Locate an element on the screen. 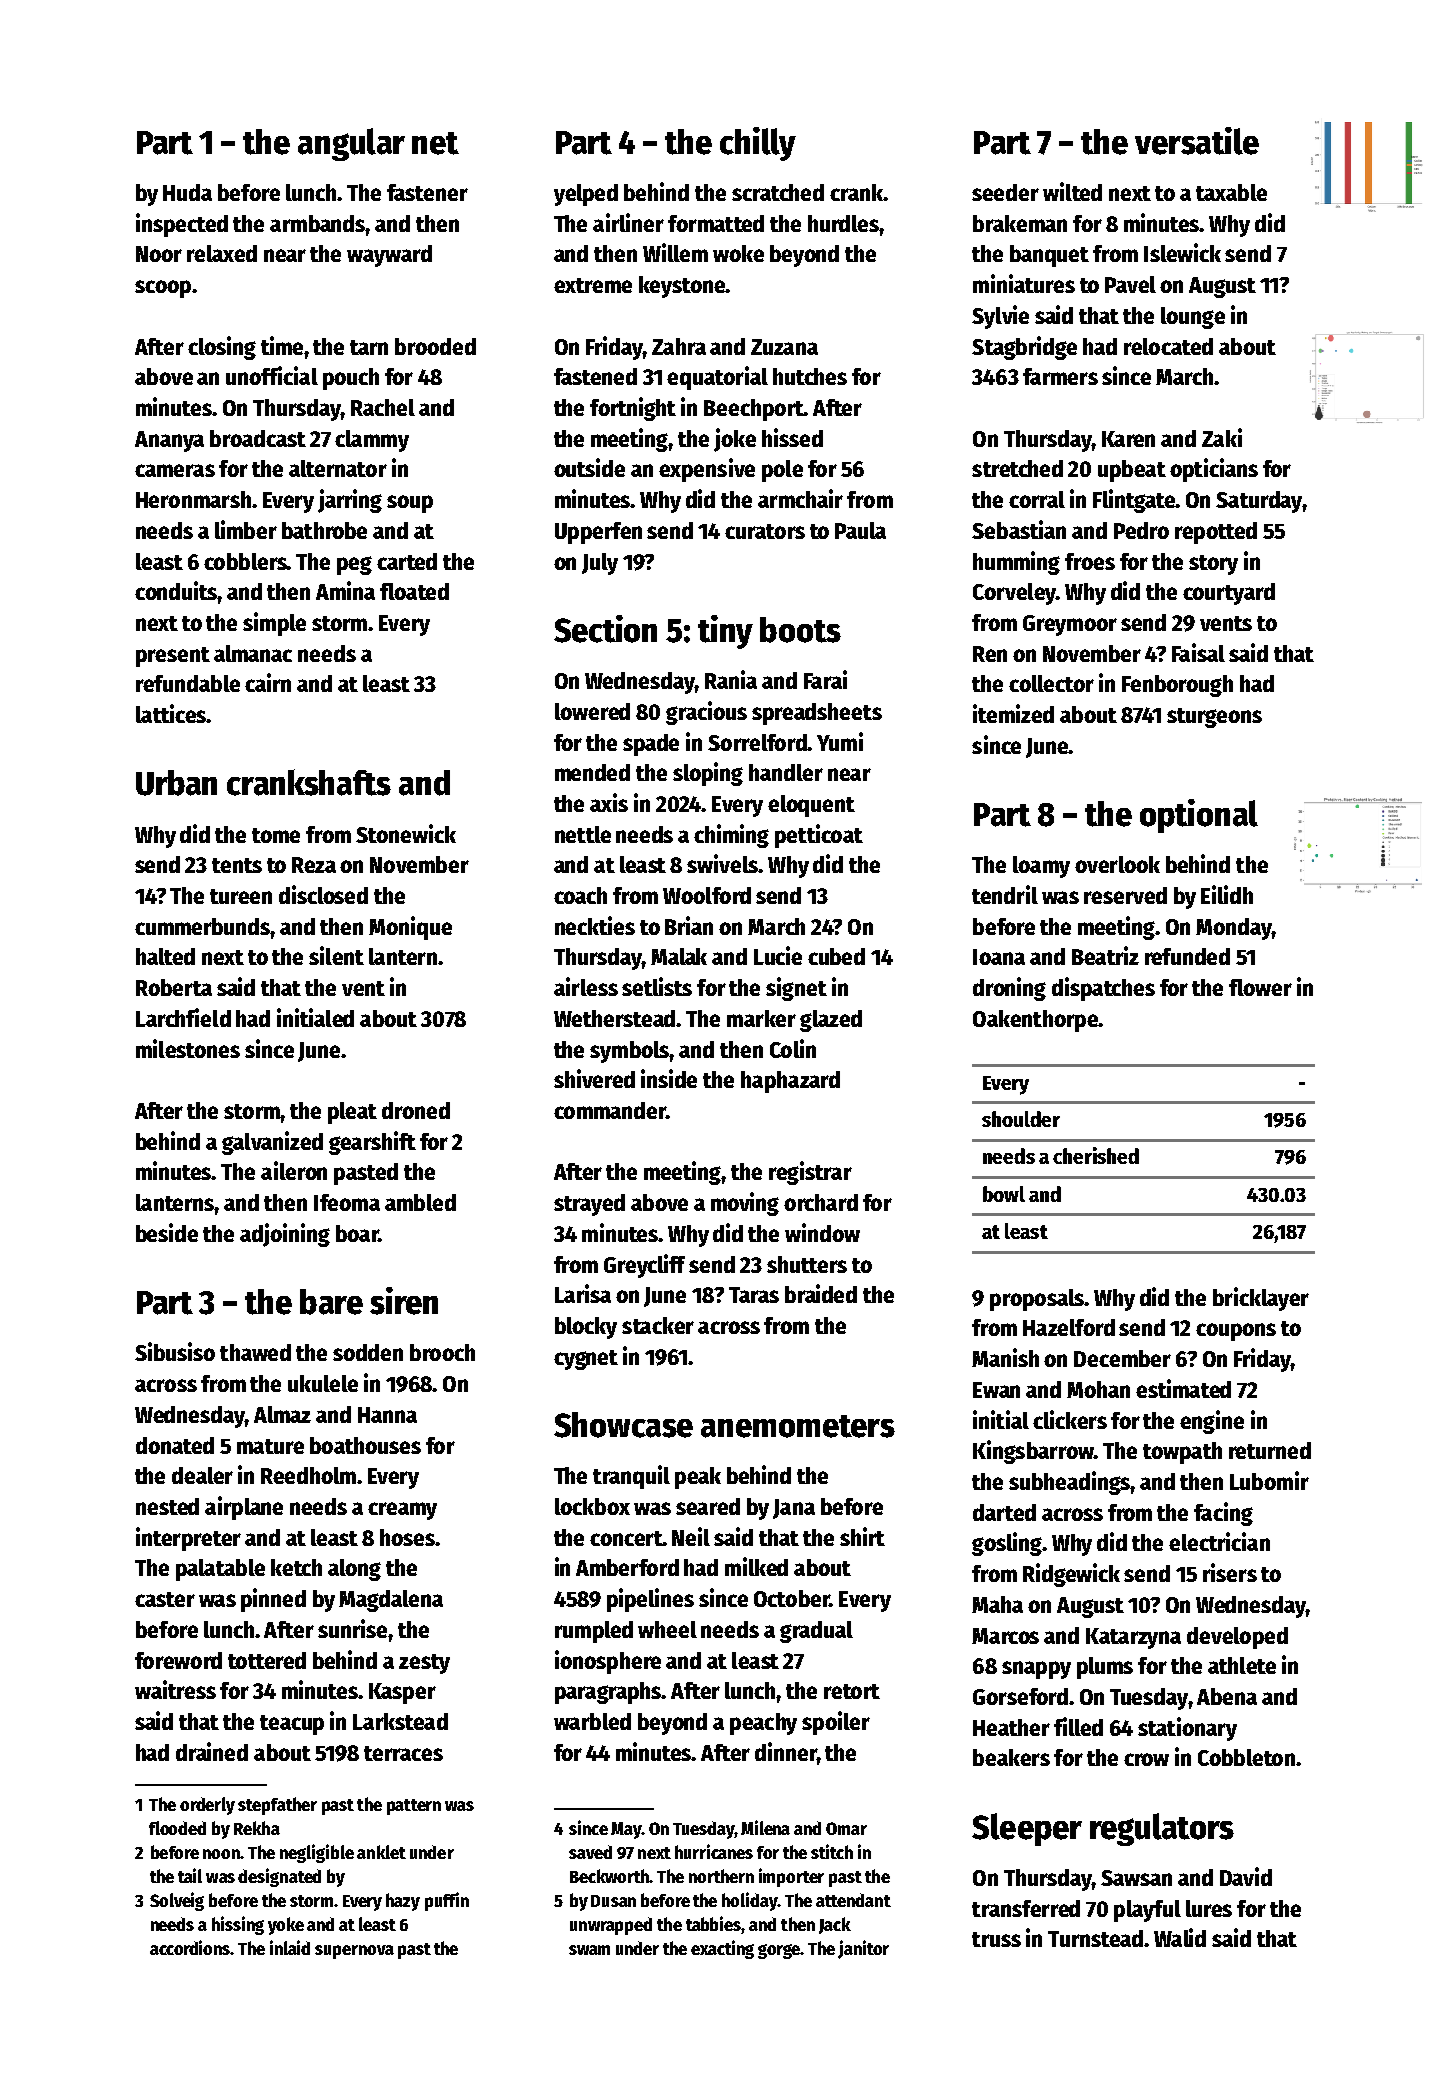 The width and height of the screenshot is (1450, 2100). Section is located at coordinates (605, 629).
